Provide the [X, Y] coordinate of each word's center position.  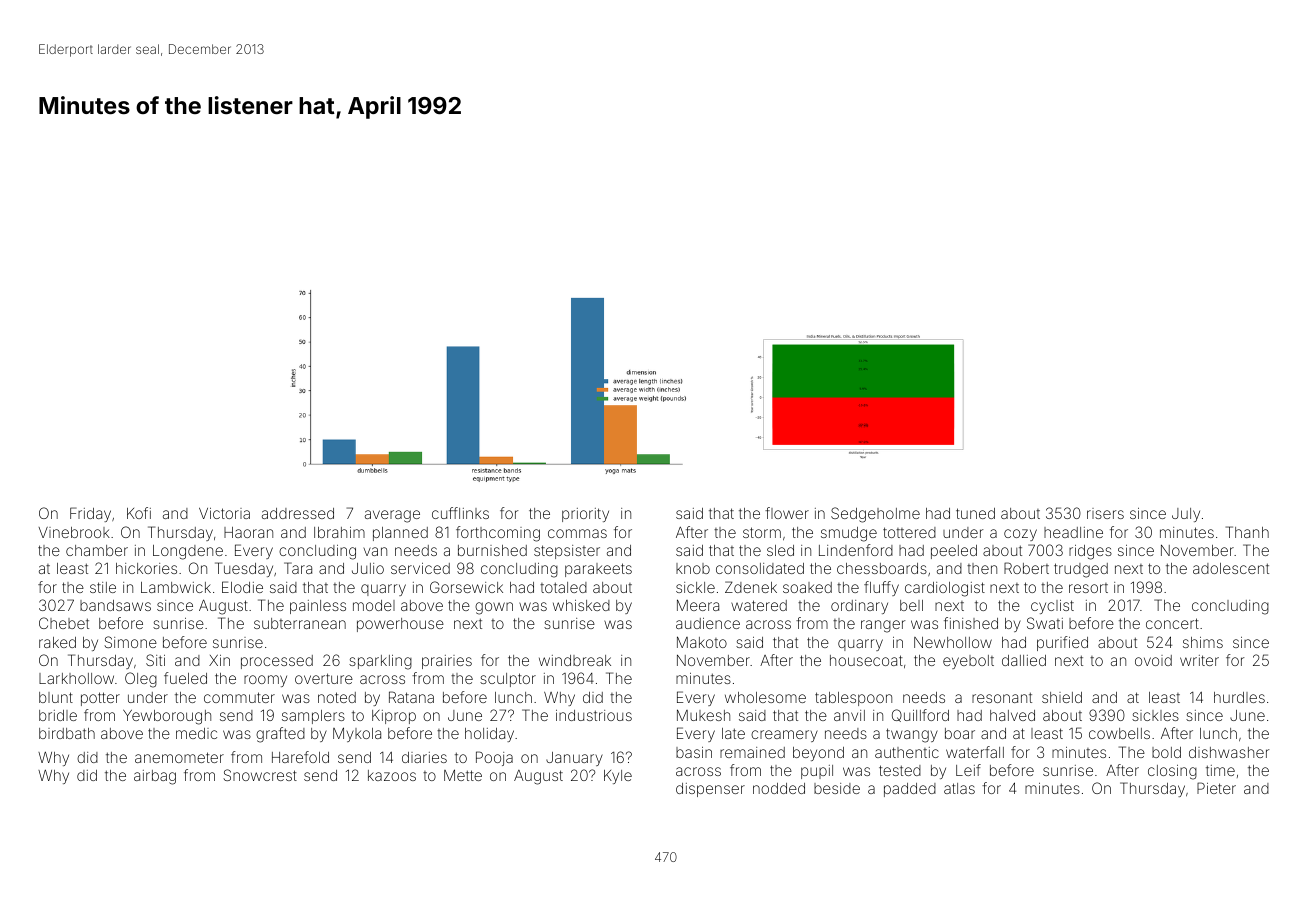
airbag [155, 777]
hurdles [1239, 697]
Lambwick [176, 587]
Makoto [702, 642]
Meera [698, 605]
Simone [130, 642]
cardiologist [945, 589]
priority [585, 515]
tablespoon [853, 699]
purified [1062, 643]
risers [1105, 513]
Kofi [139, 513]
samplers [313, 717]
